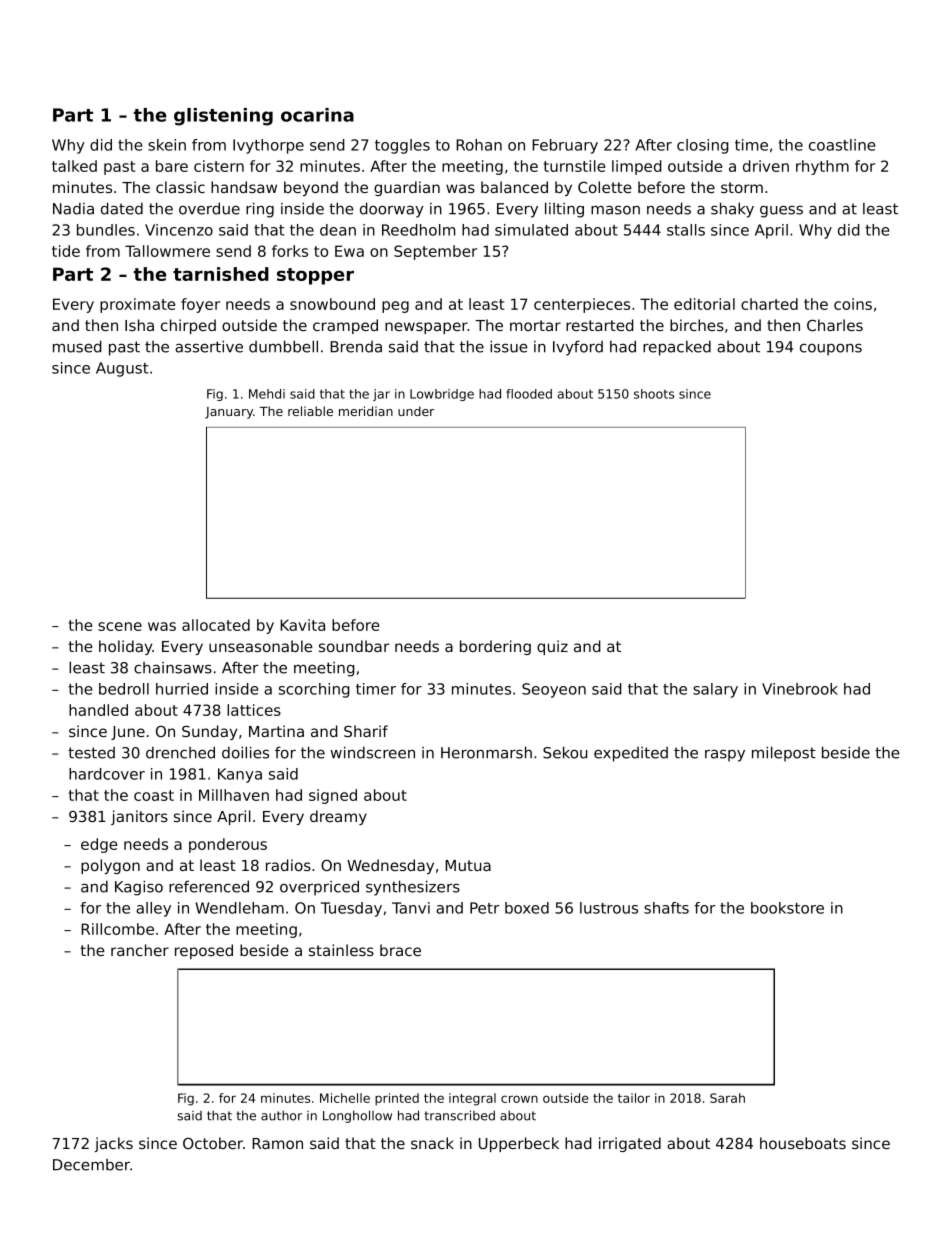 Image resolution: width=952 pixels, height=1233 pixels. I want to click on jacks, so click(113, 1144).
